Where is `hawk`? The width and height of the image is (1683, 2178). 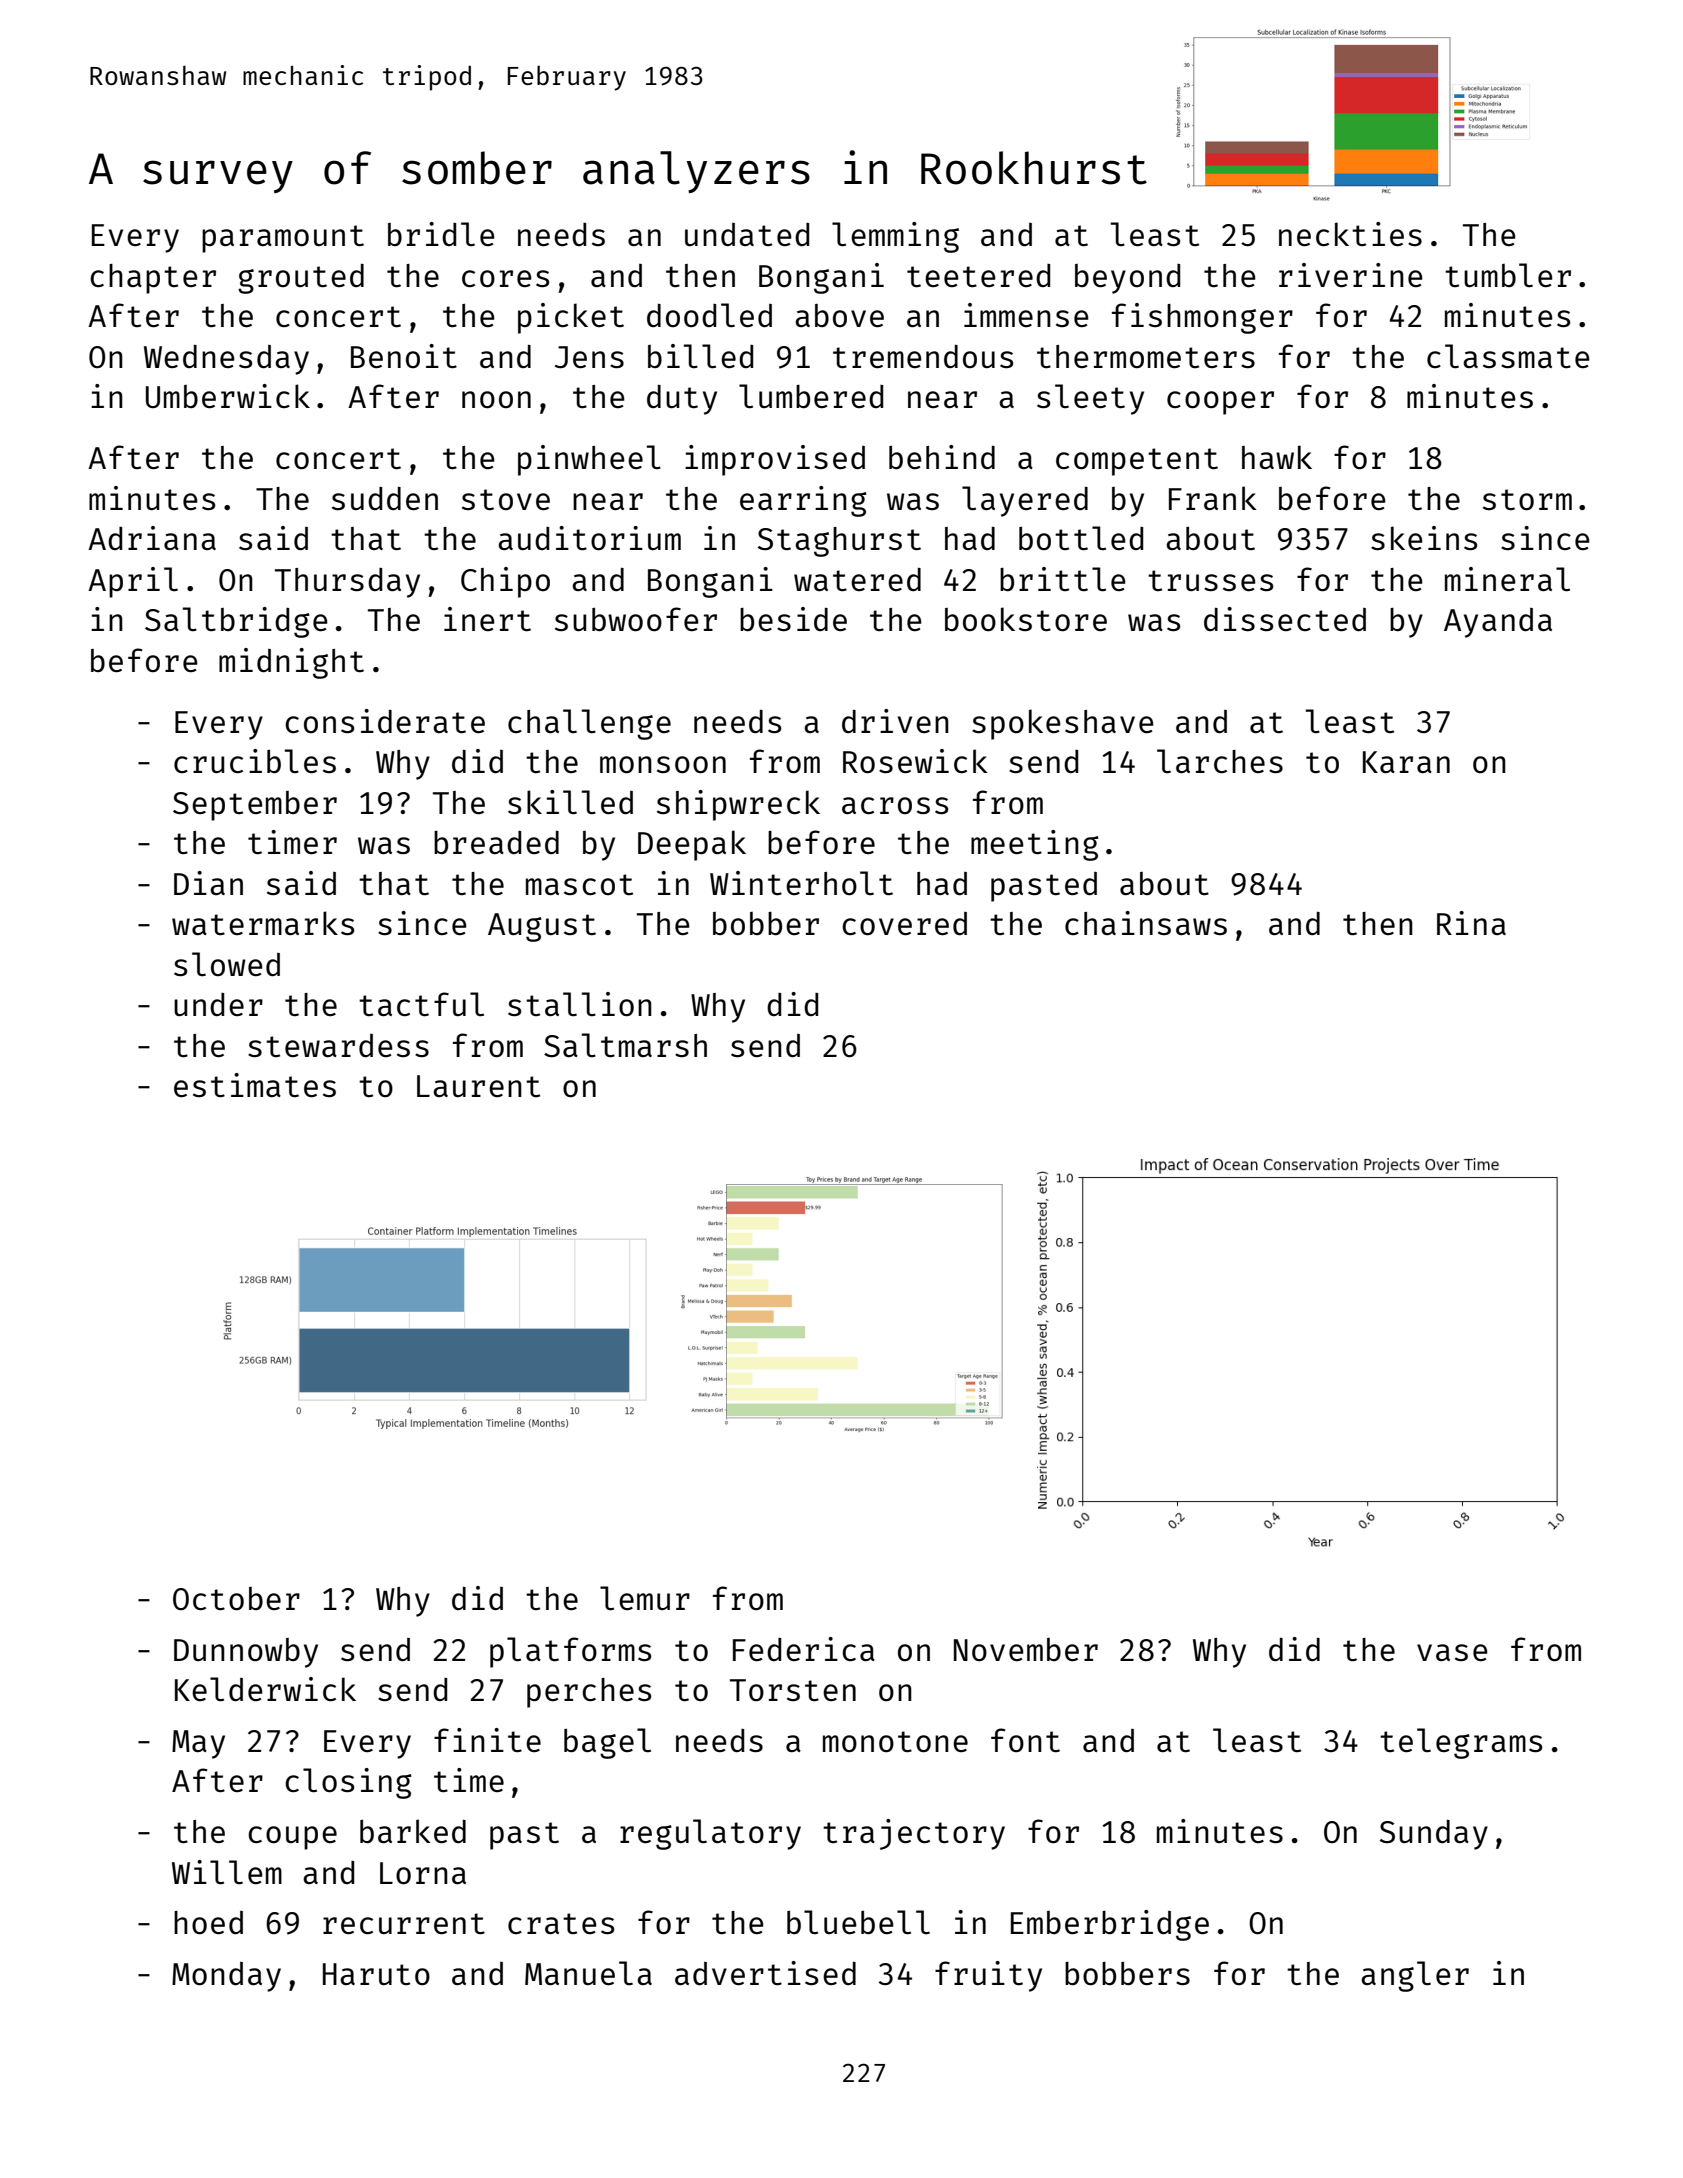
hawk is located at coordinates (1277, 457).
